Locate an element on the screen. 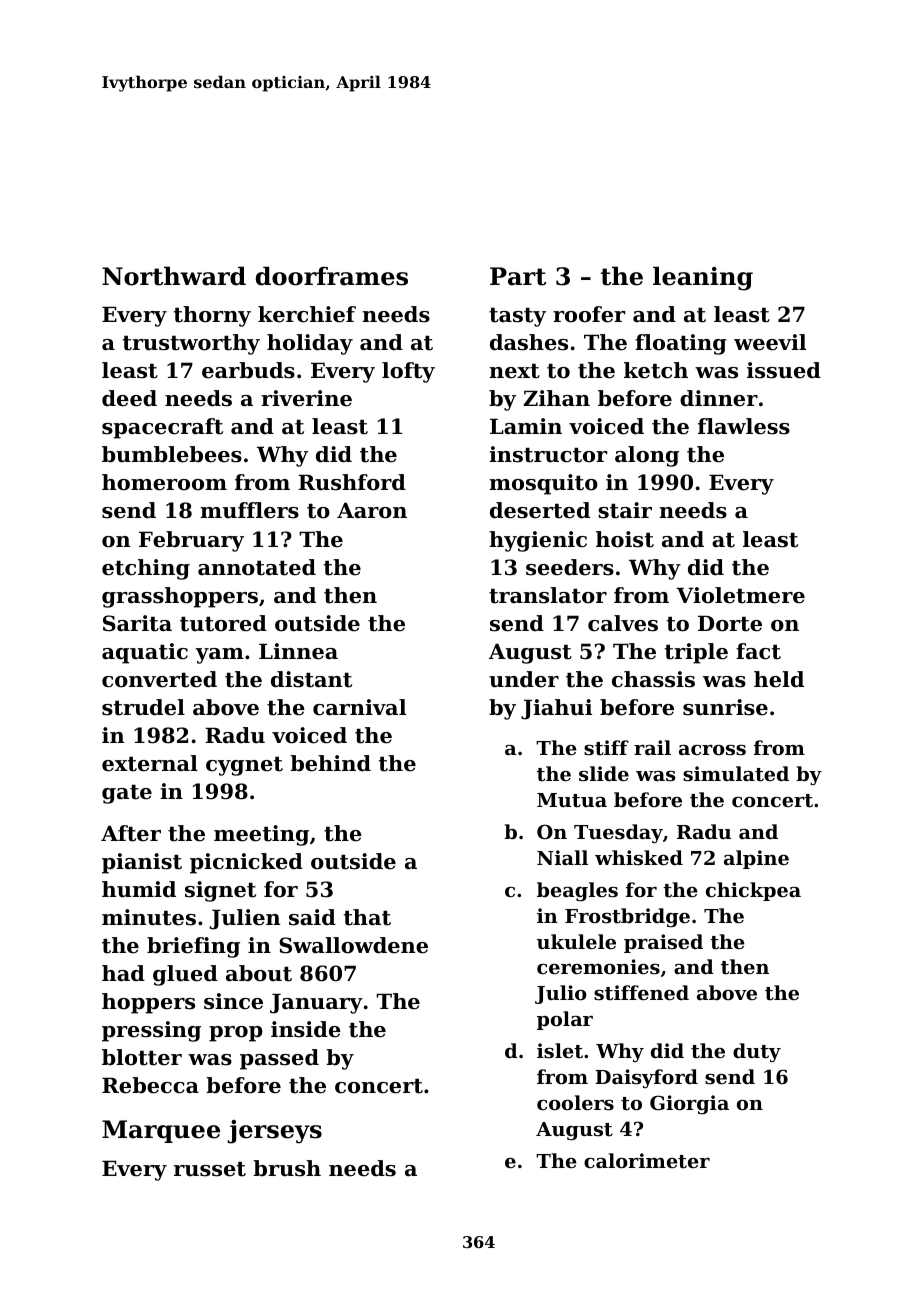 The image size is (924, 1311). leaning is located at coordinates (703, 278).
